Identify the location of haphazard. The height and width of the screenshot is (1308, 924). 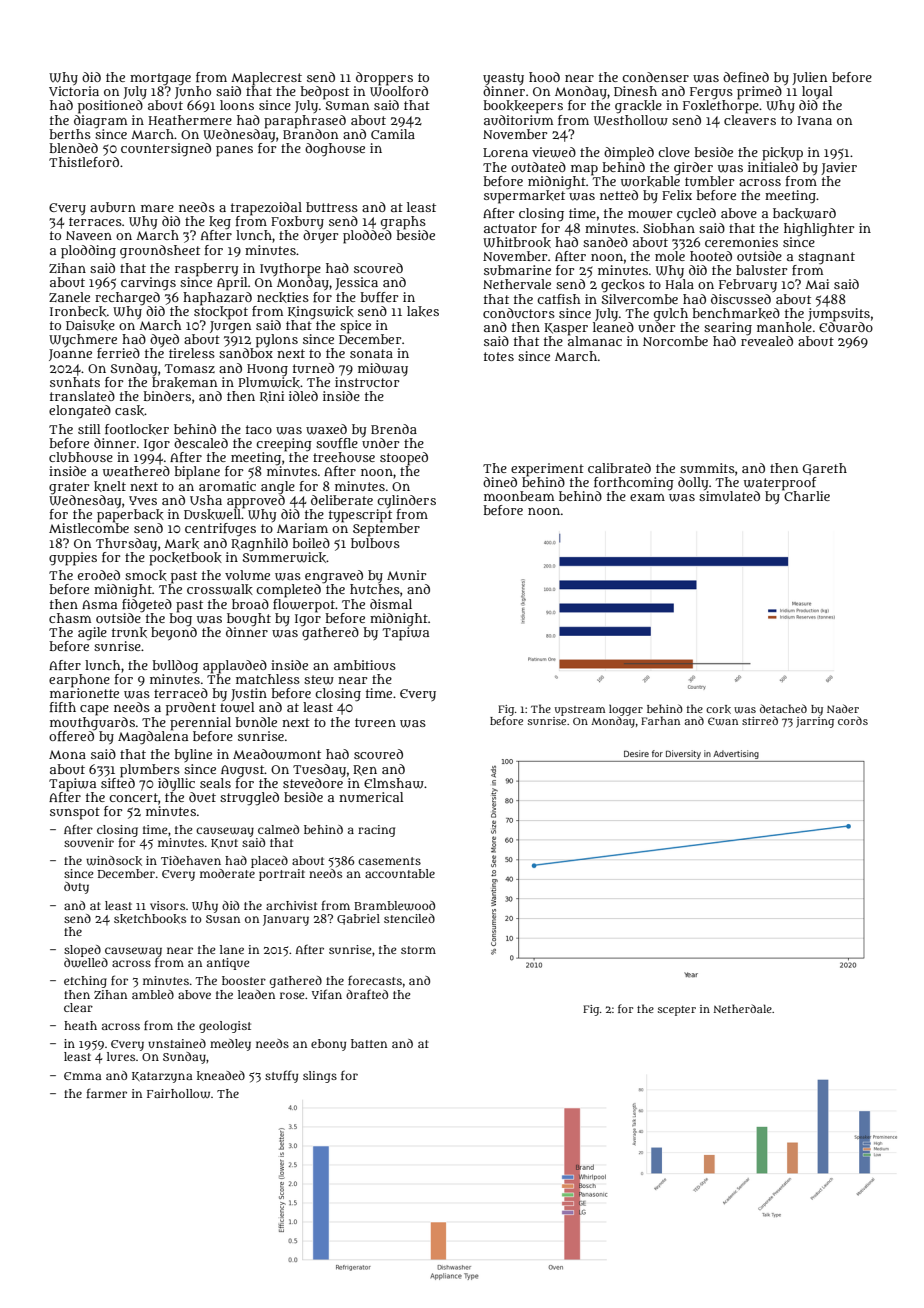
(217, 298).
